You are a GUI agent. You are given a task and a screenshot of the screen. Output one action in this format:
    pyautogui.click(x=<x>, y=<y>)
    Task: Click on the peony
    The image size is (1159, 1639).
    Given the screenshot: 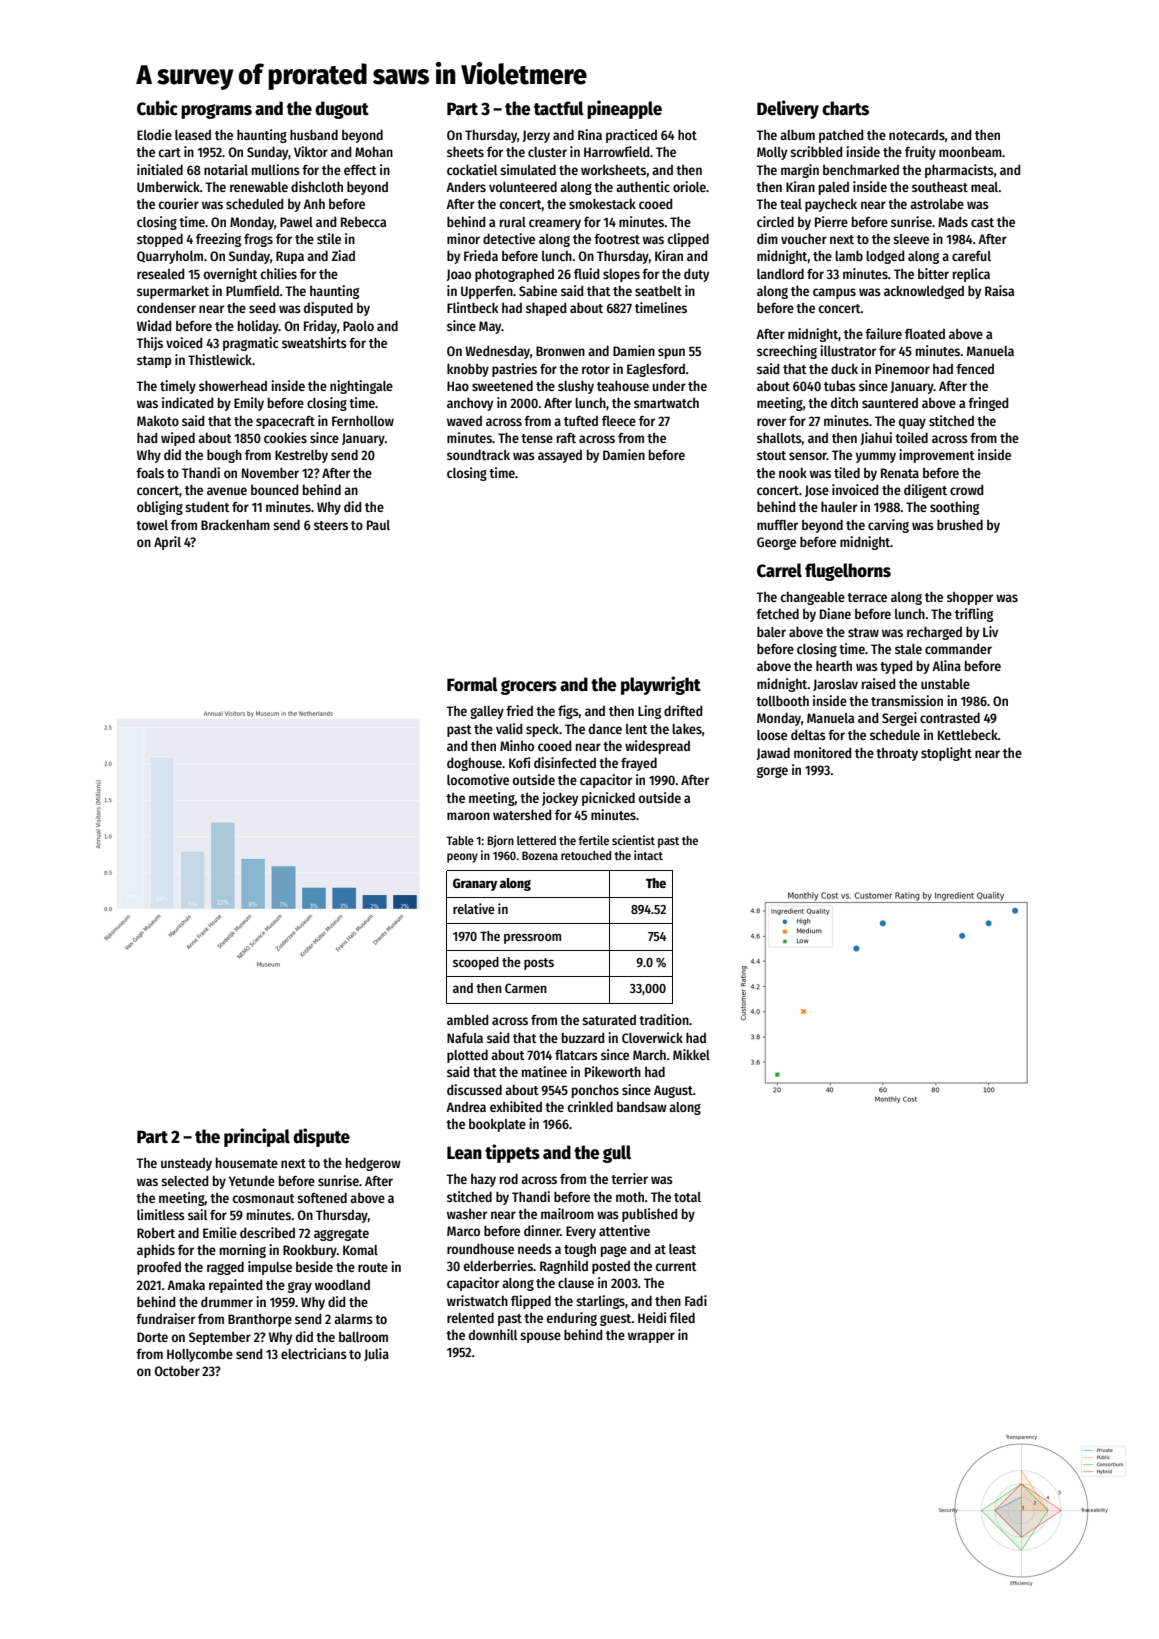 What is the action you would take?
    pyautogui.click(x=462, y=858)
